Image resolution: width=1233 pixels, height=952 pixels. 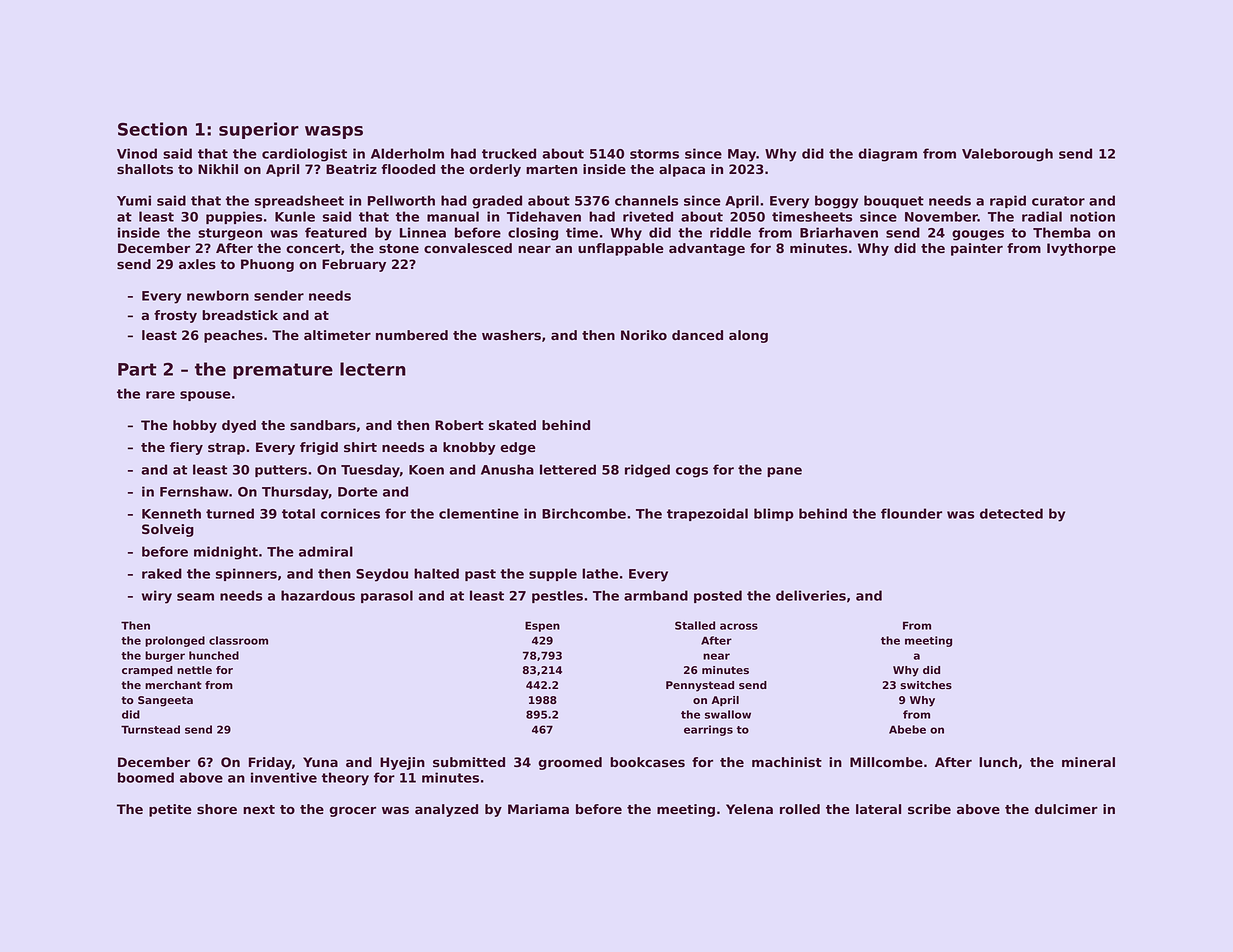 What do you see at coordinates (145, 169) in the screenshot?
I see `shallots` at bounding box center [145, 169].
